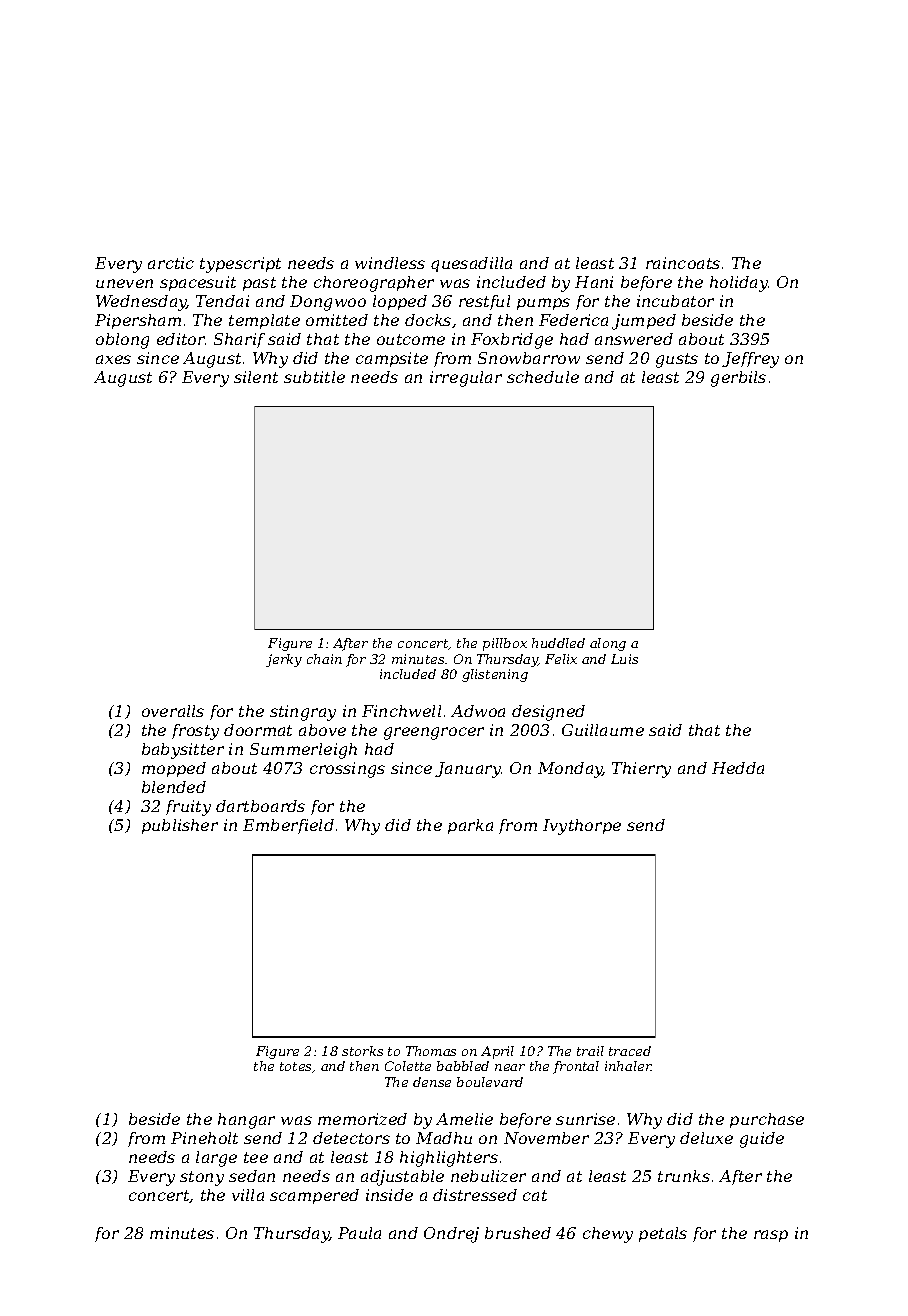 The height and width of the screenshot is (1316, 908). What do you see at coordinates (497, 1052) in the screenshot?
I see `April` at bounding box center [497, 1052].
